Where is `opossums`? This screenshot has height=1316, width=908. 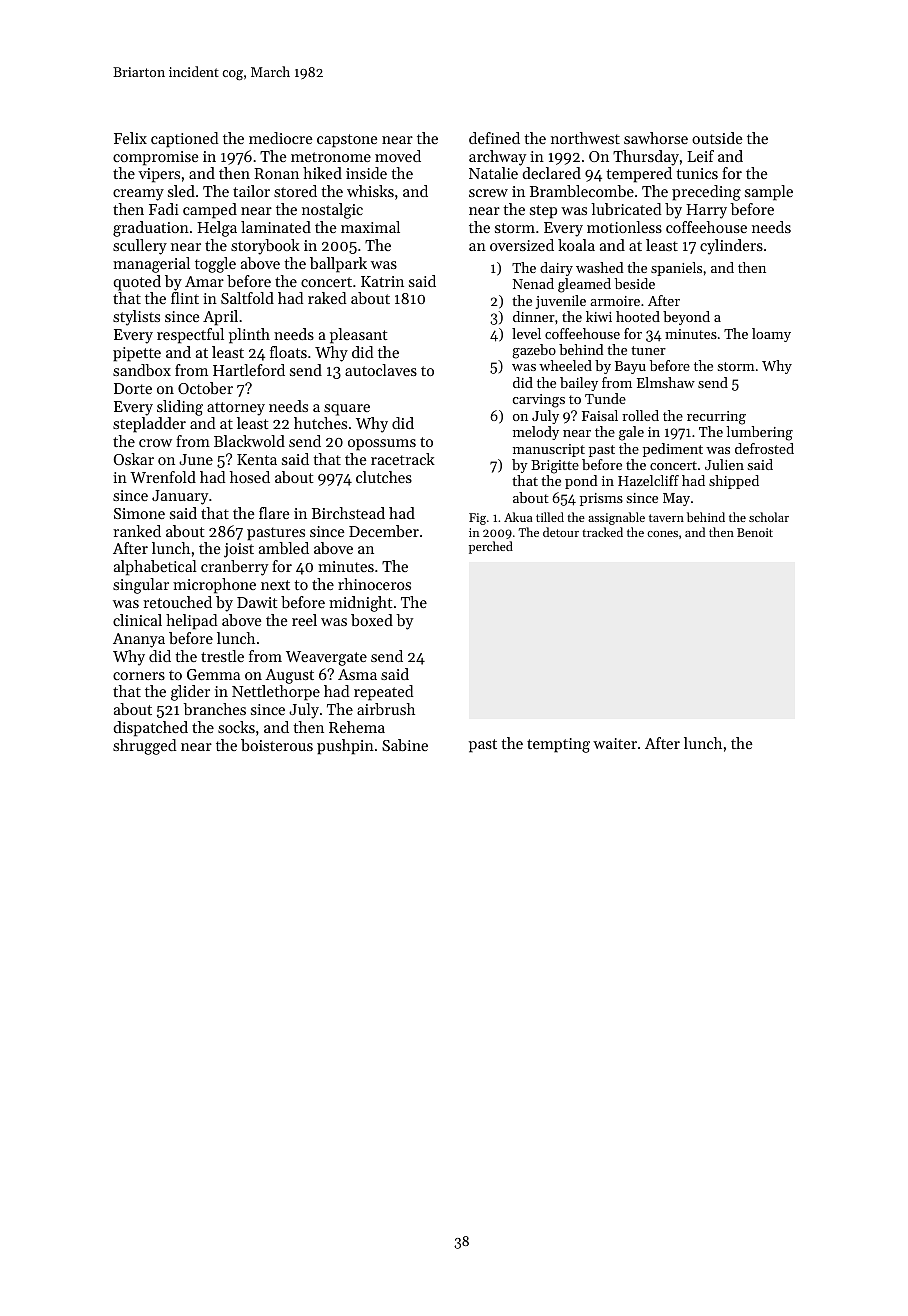
opossums is located at coordinates (382, 445).
